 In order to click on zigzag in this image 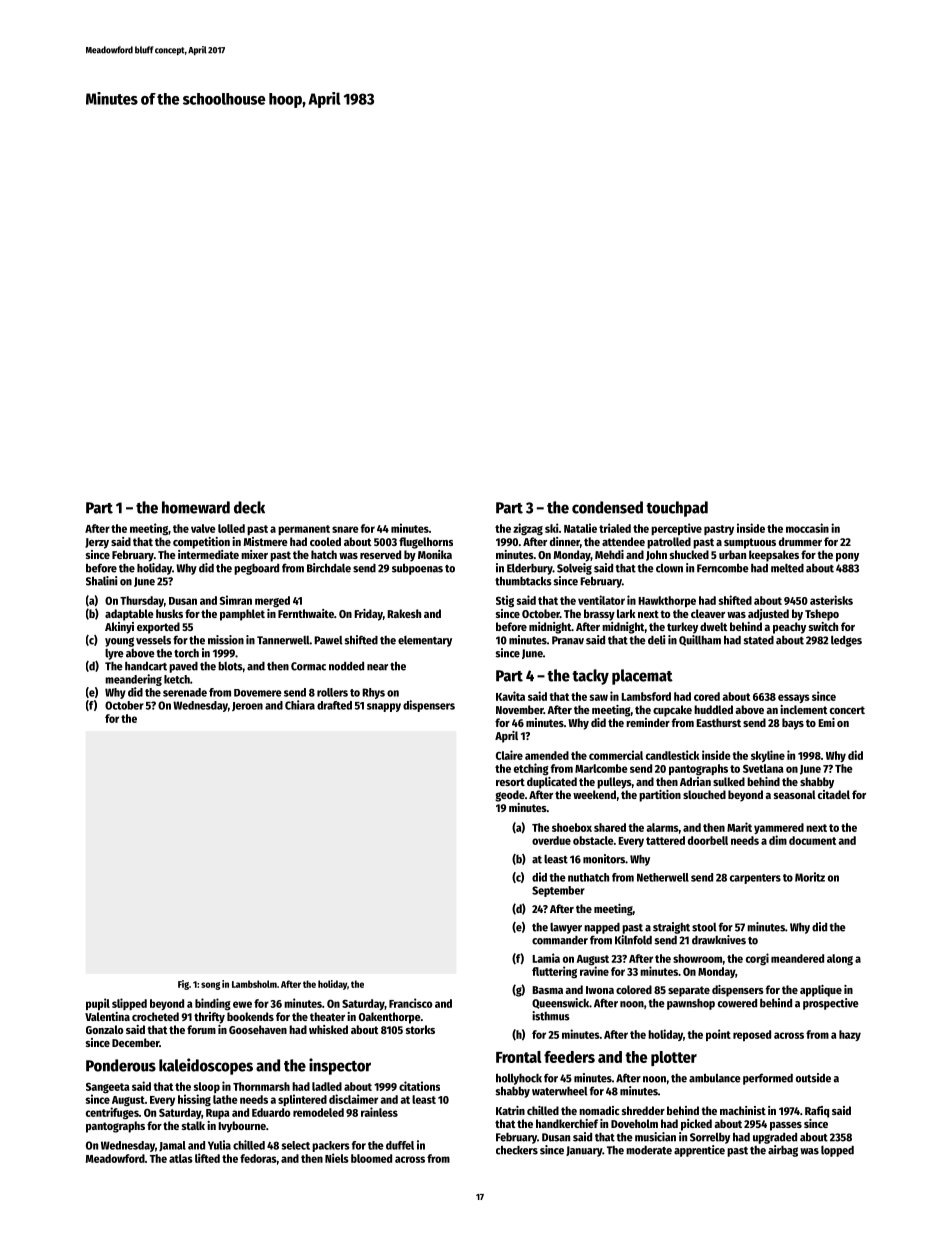, I will do `click(528, 529)`.
